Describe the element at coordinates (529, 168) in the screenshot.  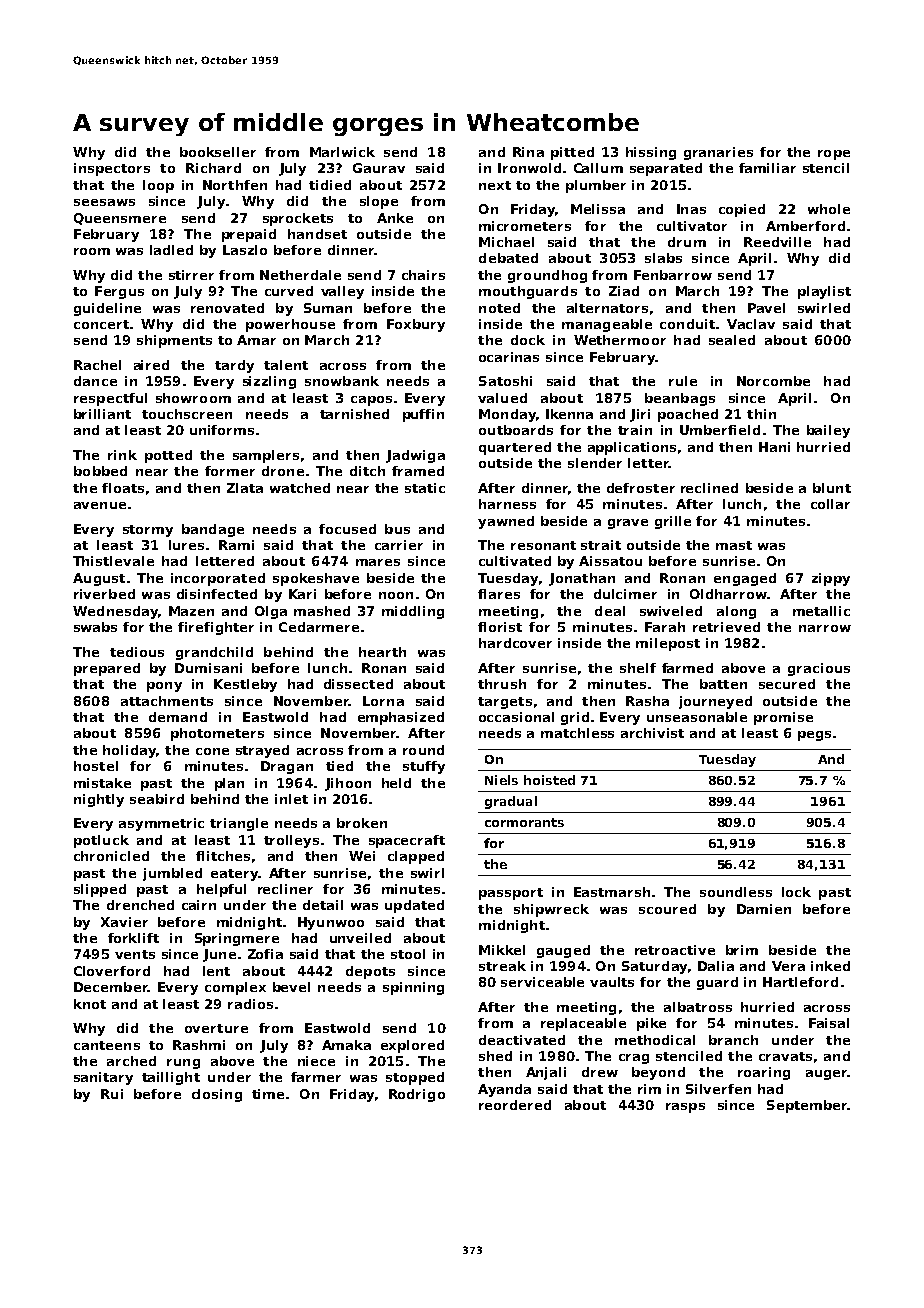
I see `Ironwold` at that location.
